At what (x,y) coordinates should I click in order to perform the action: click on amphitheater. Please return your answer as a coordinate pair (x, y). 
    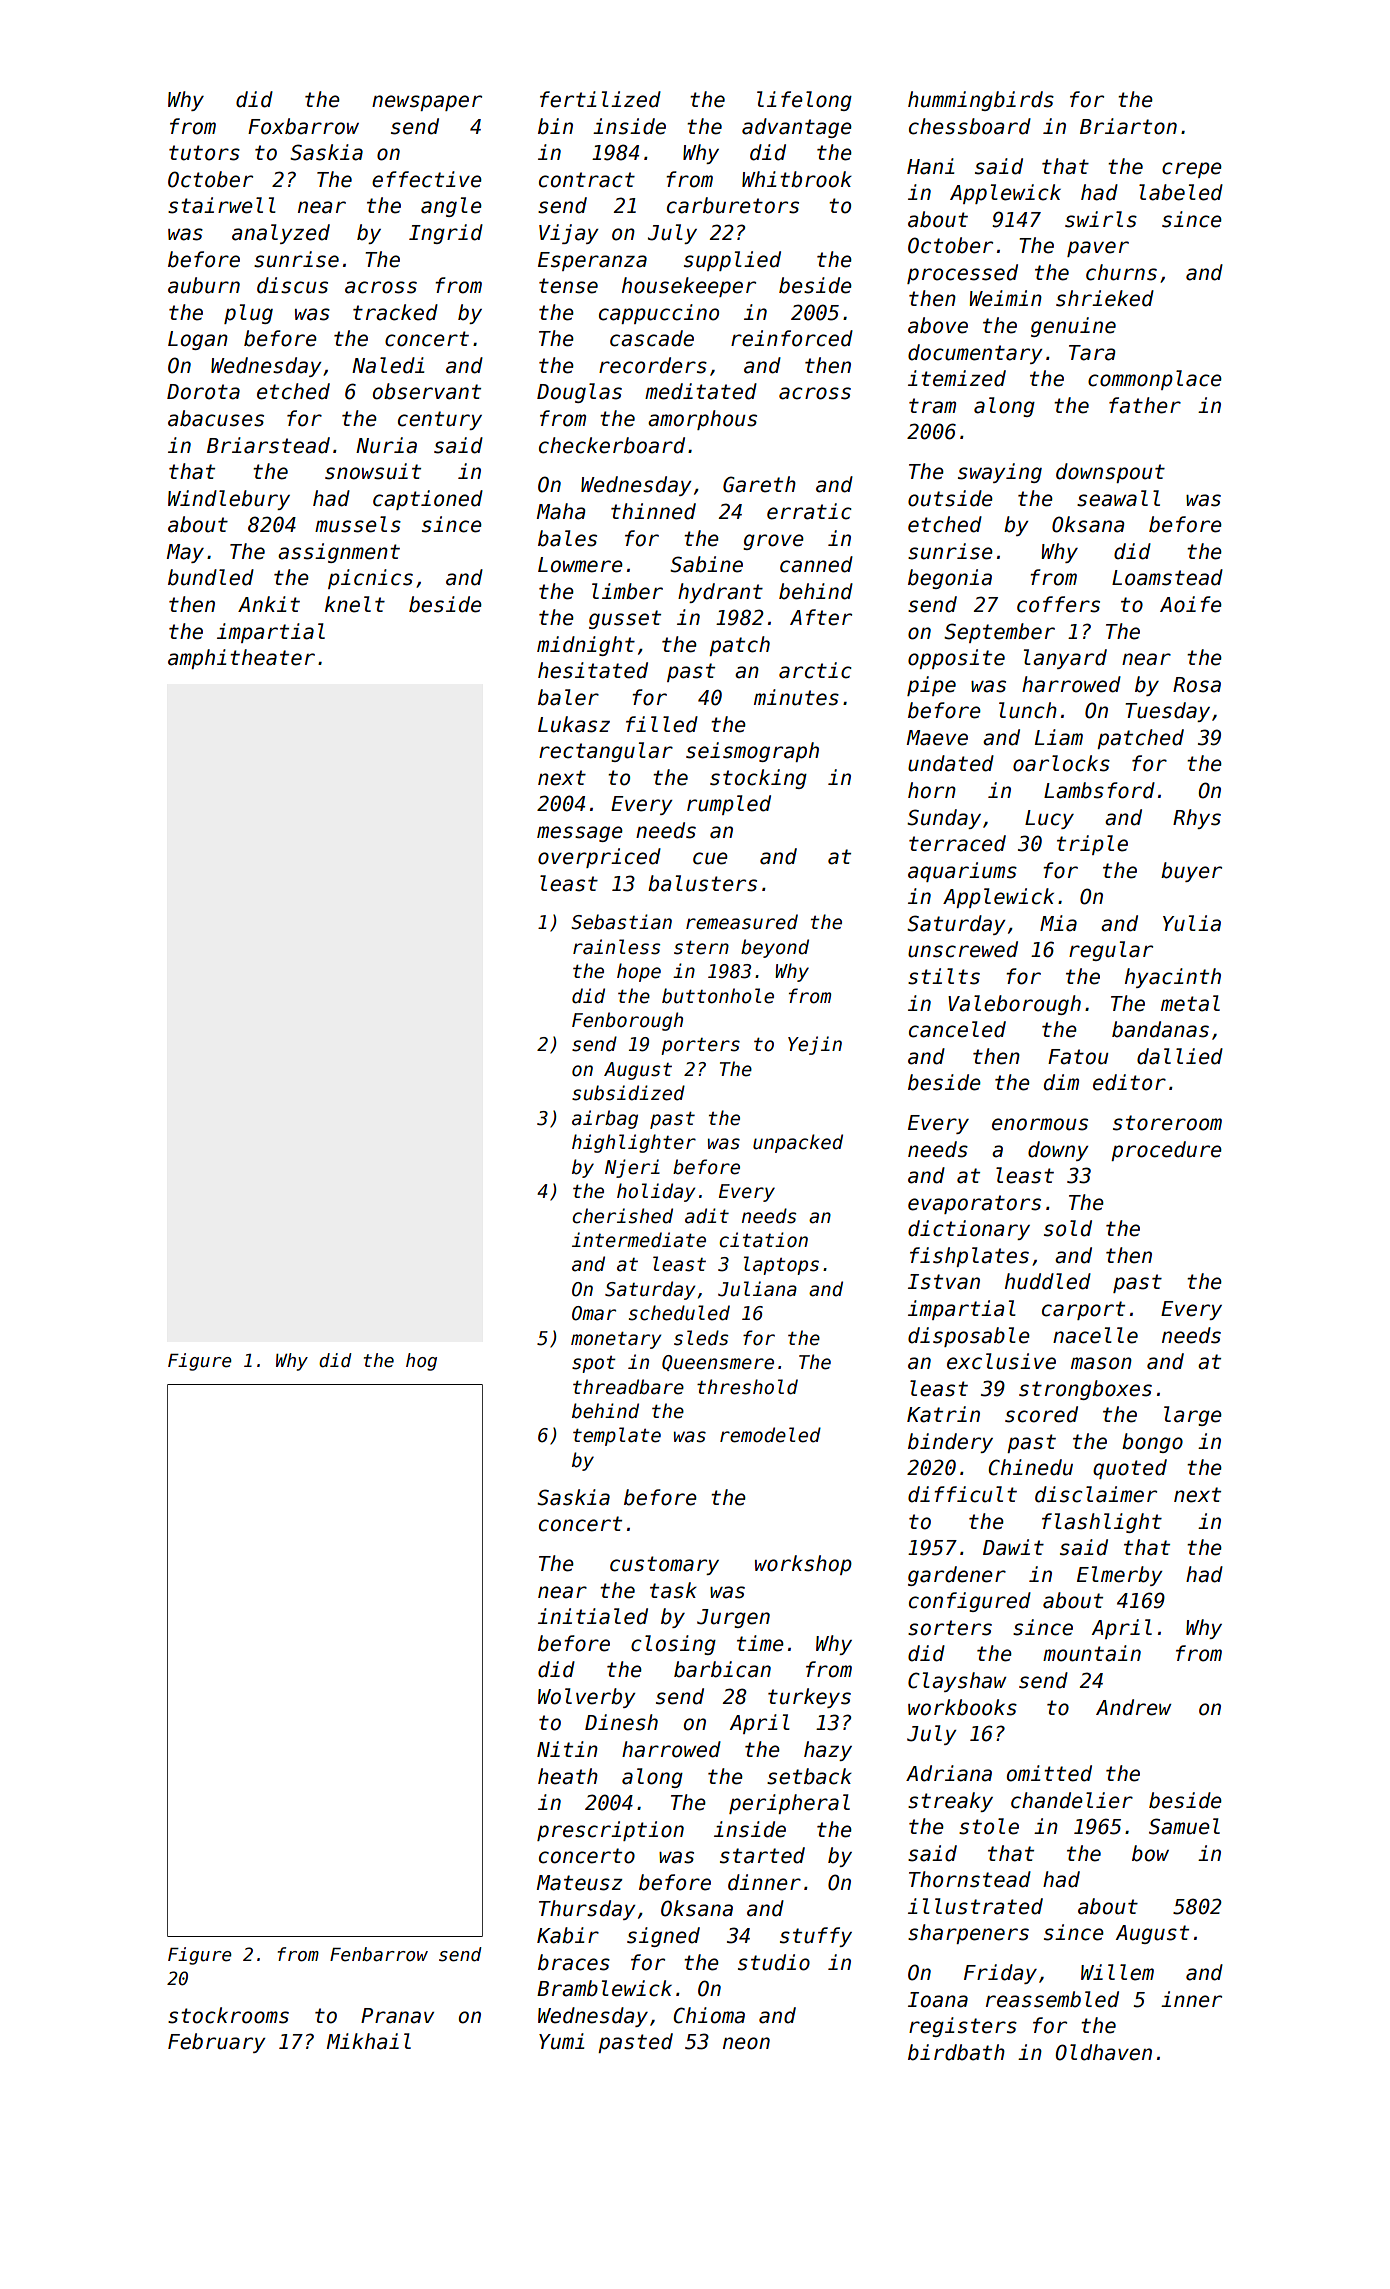
    Looking at the image, I should click on (241, 659).
